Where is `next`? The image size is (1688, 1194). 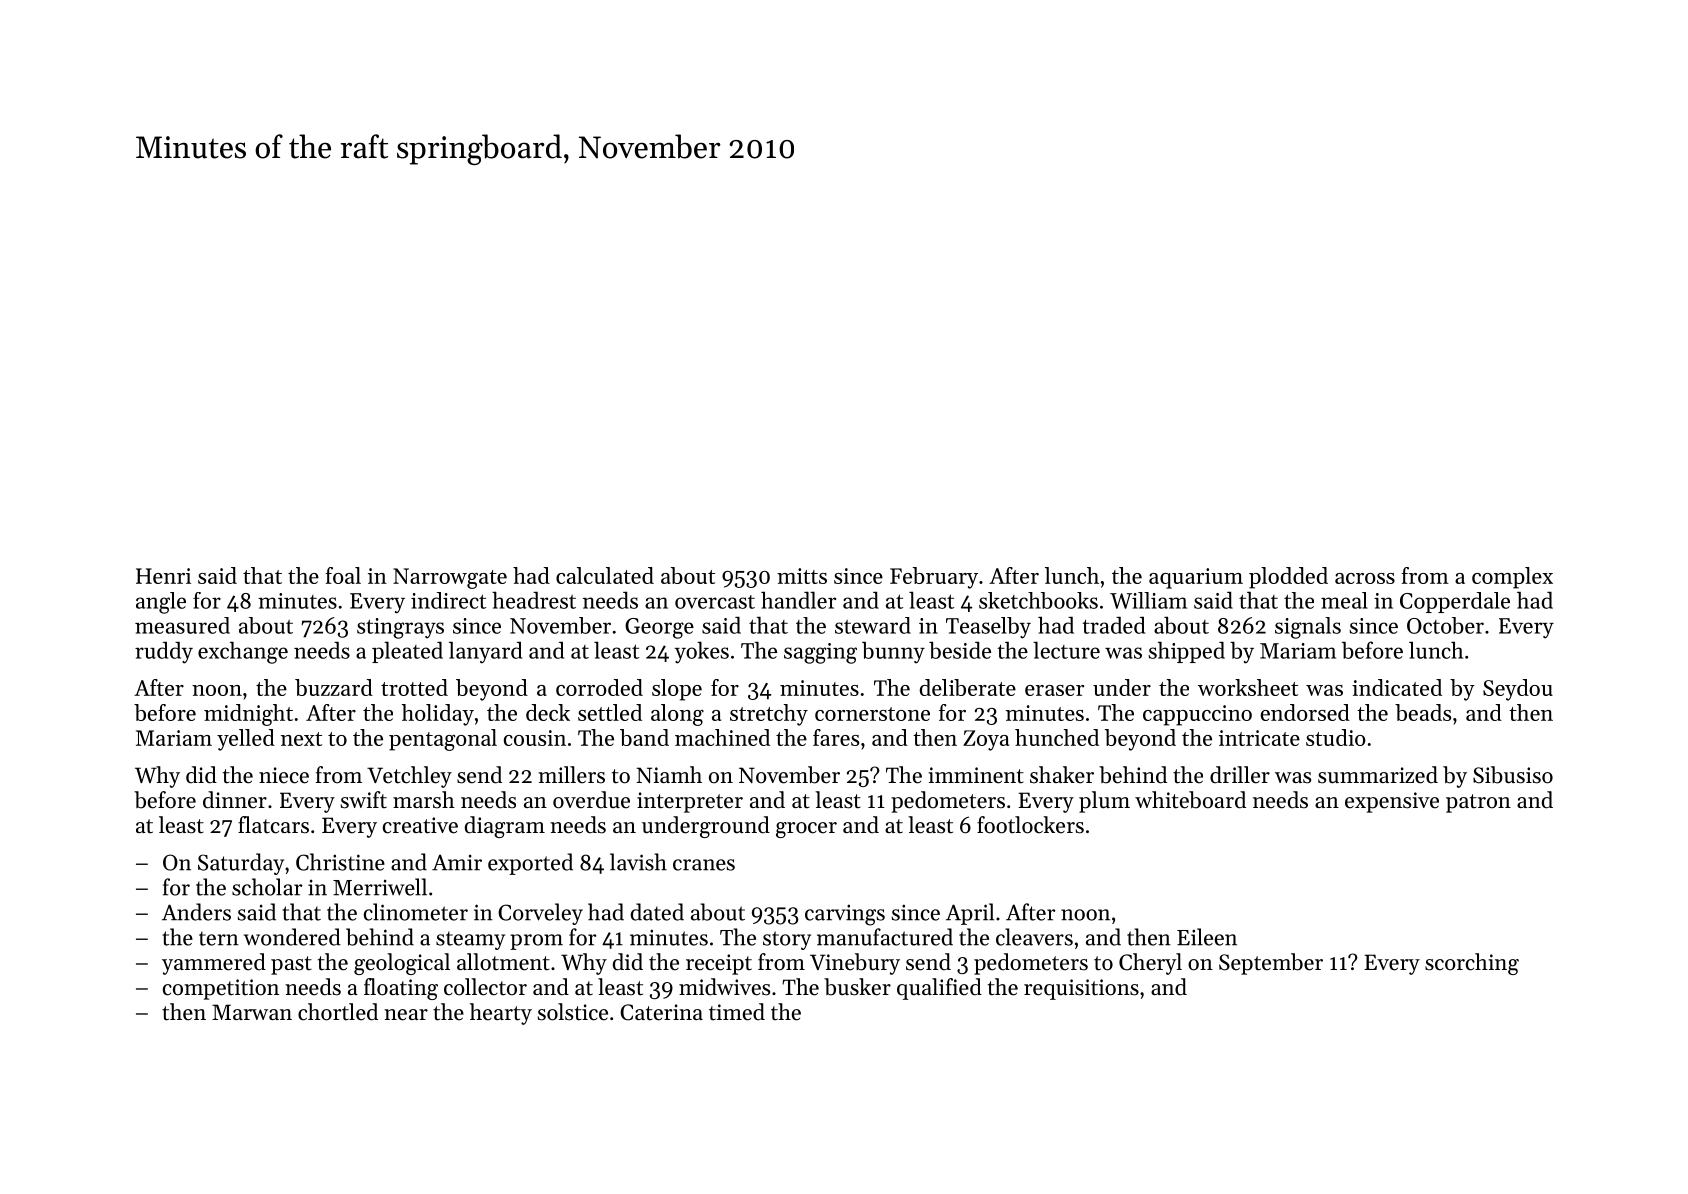 next is located at coordinates (301, 739).
